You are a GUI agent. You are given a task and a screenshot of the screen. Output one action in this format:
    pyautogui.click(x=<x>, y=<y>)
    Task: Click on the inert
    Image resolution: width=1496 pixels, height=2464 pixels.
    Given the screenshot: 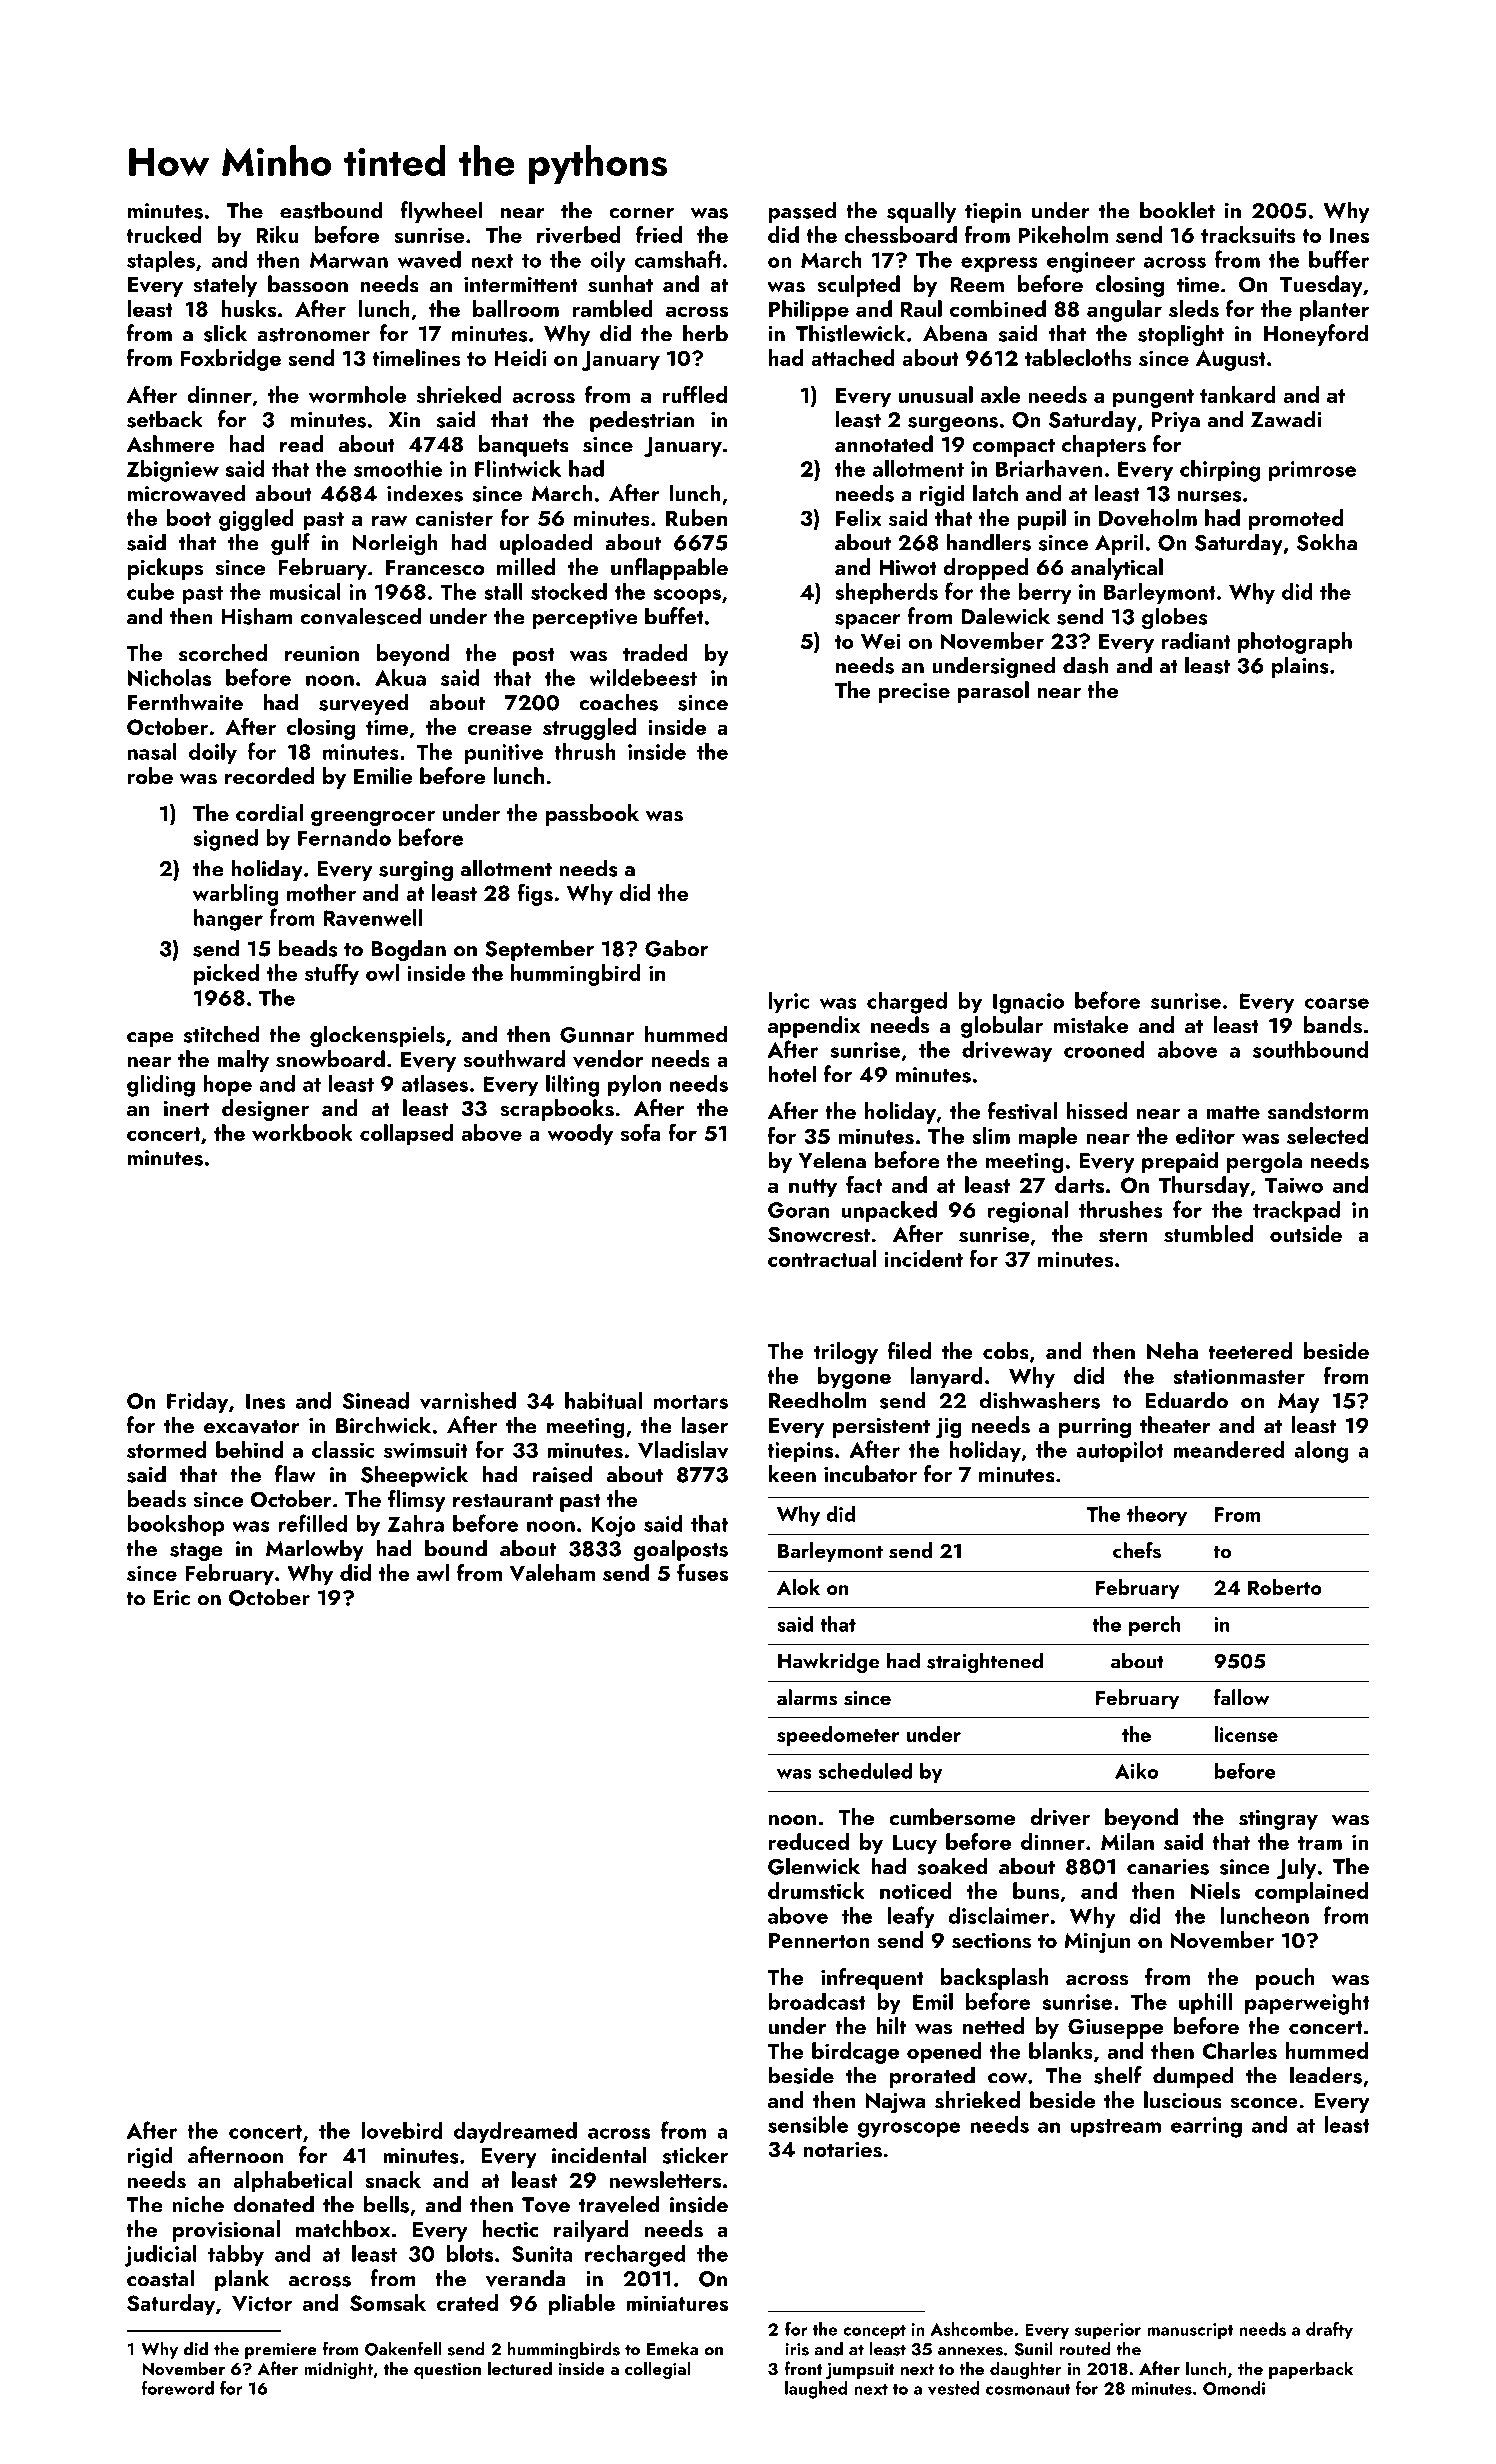 What is the action you would take?
    pyautogui.click(x=186, y=1108)
